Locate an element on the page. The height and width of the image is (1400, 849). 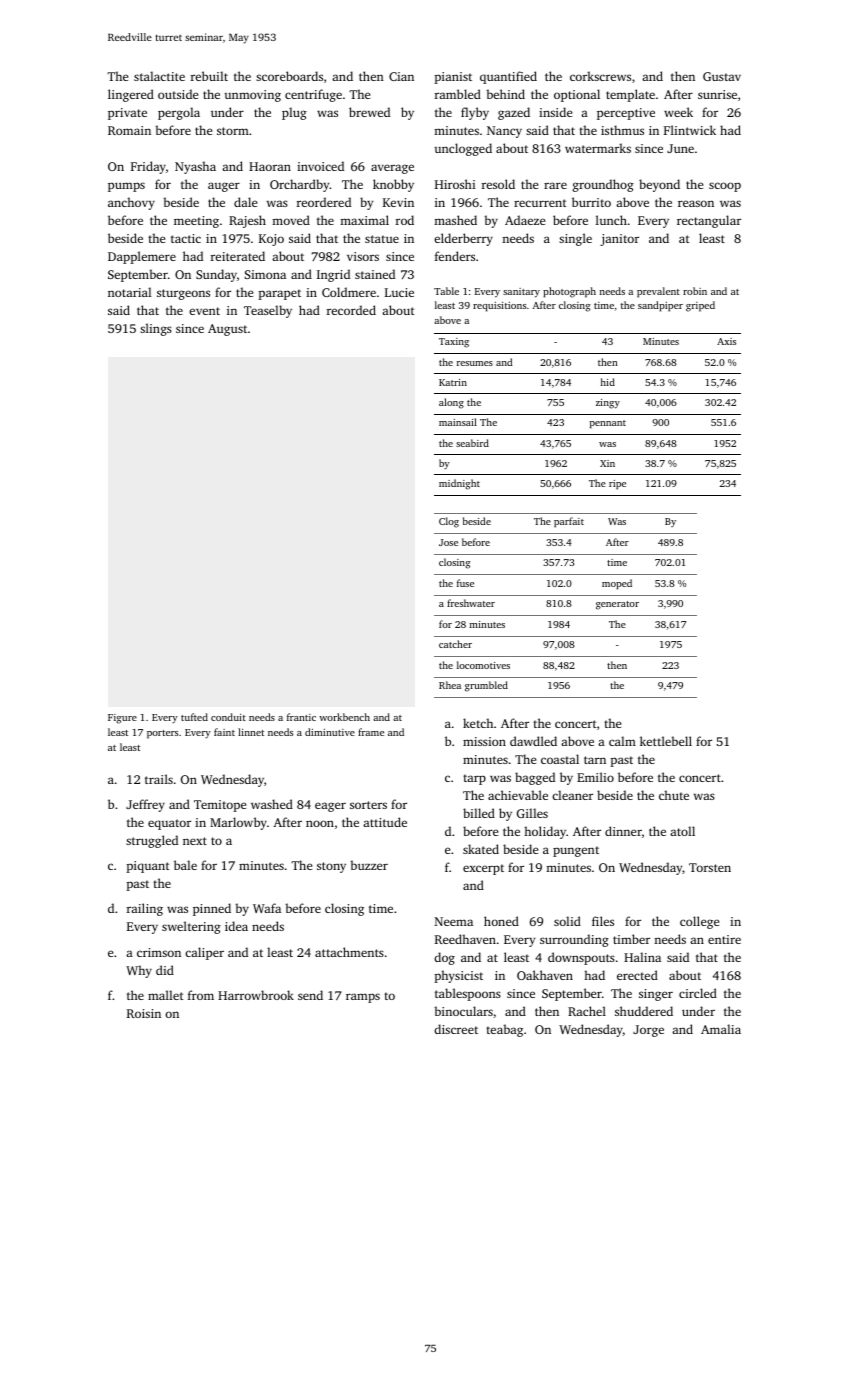
railing is located at coordinates (145, 909).
